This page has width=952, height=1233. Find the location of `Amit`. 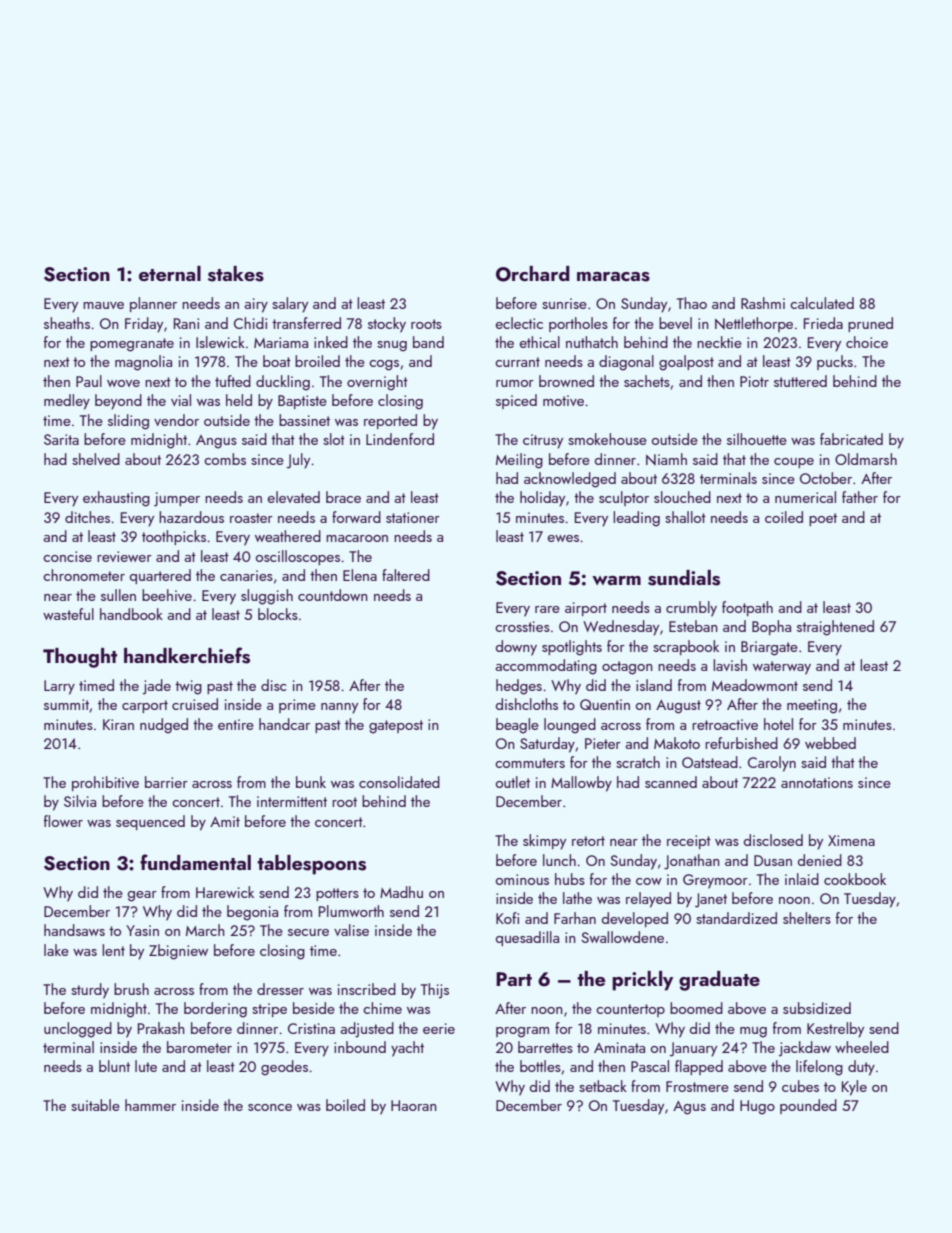

Amit is located at coordinates (225, 821).
